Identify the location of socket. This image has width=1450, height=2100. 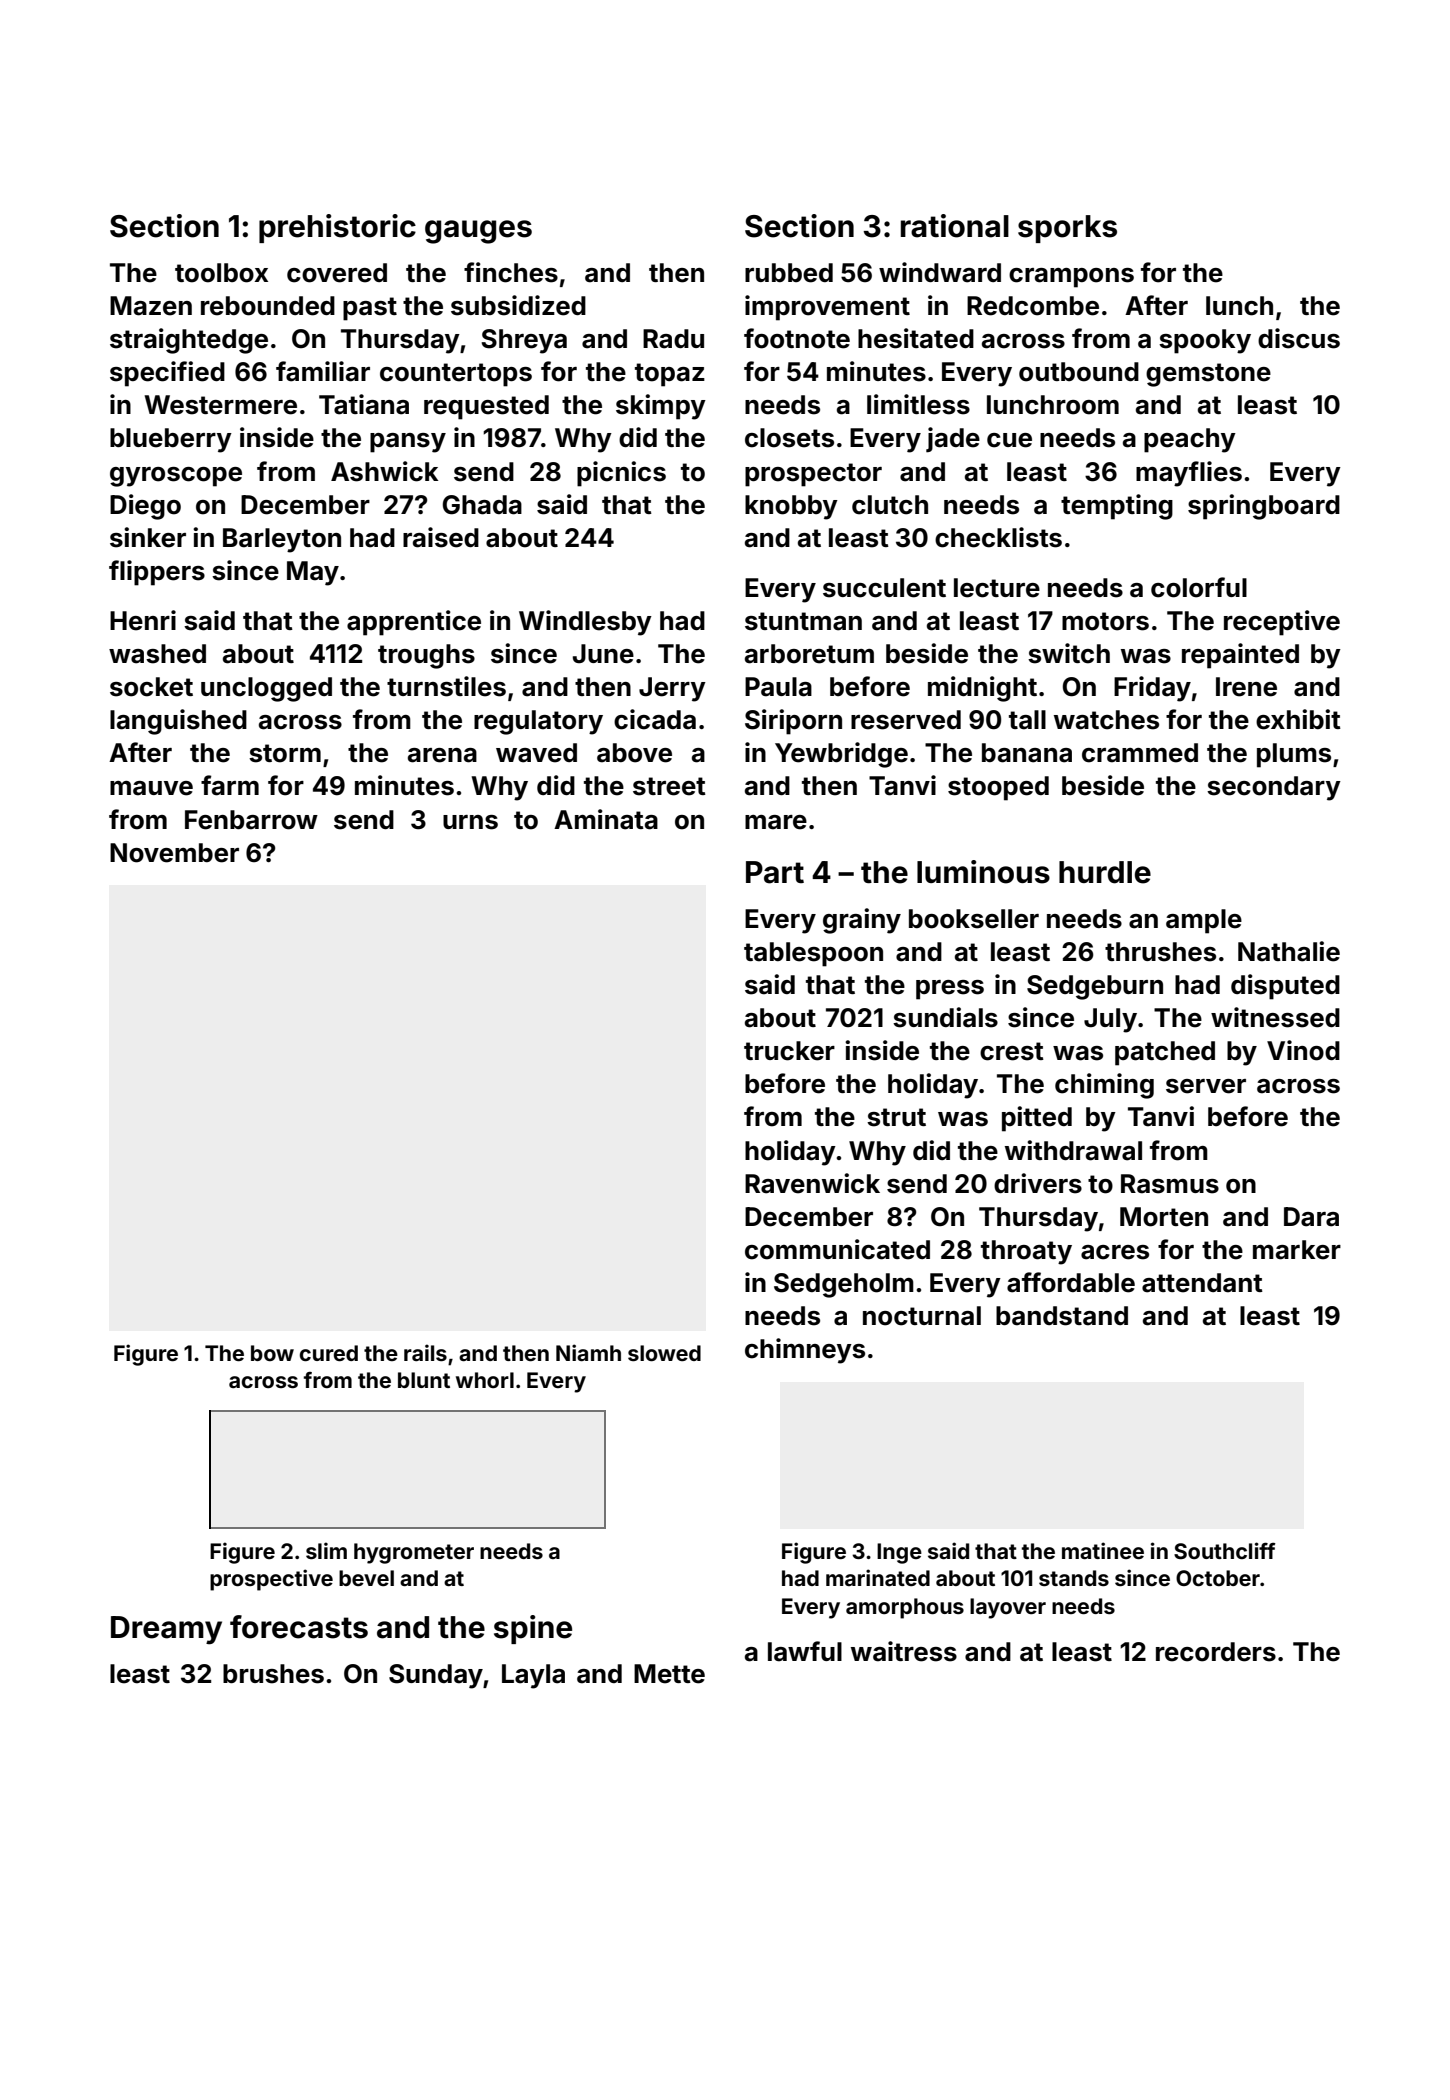
(151, 687).
